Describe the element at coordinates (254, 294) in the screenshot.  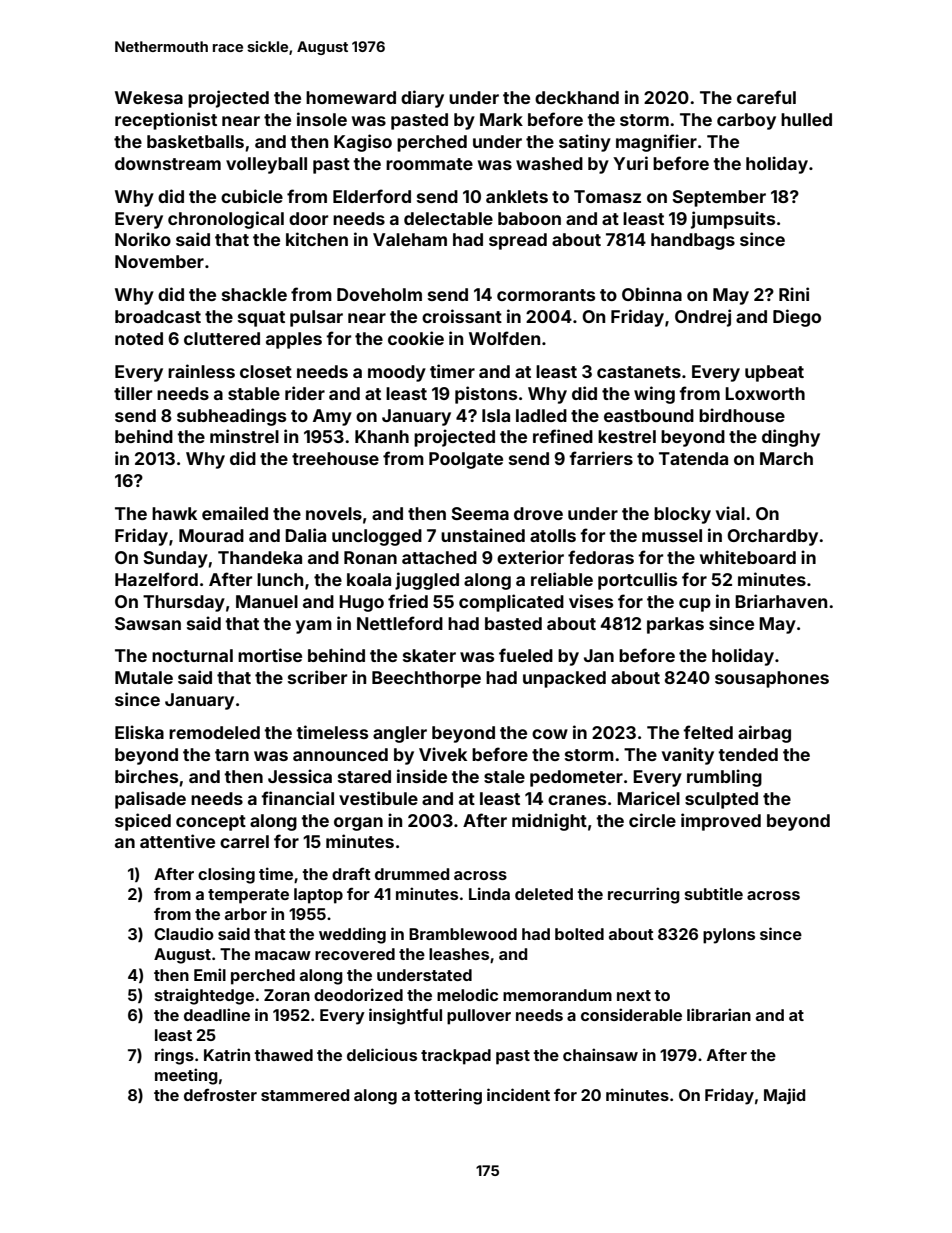
I see `shackle` at that location.
